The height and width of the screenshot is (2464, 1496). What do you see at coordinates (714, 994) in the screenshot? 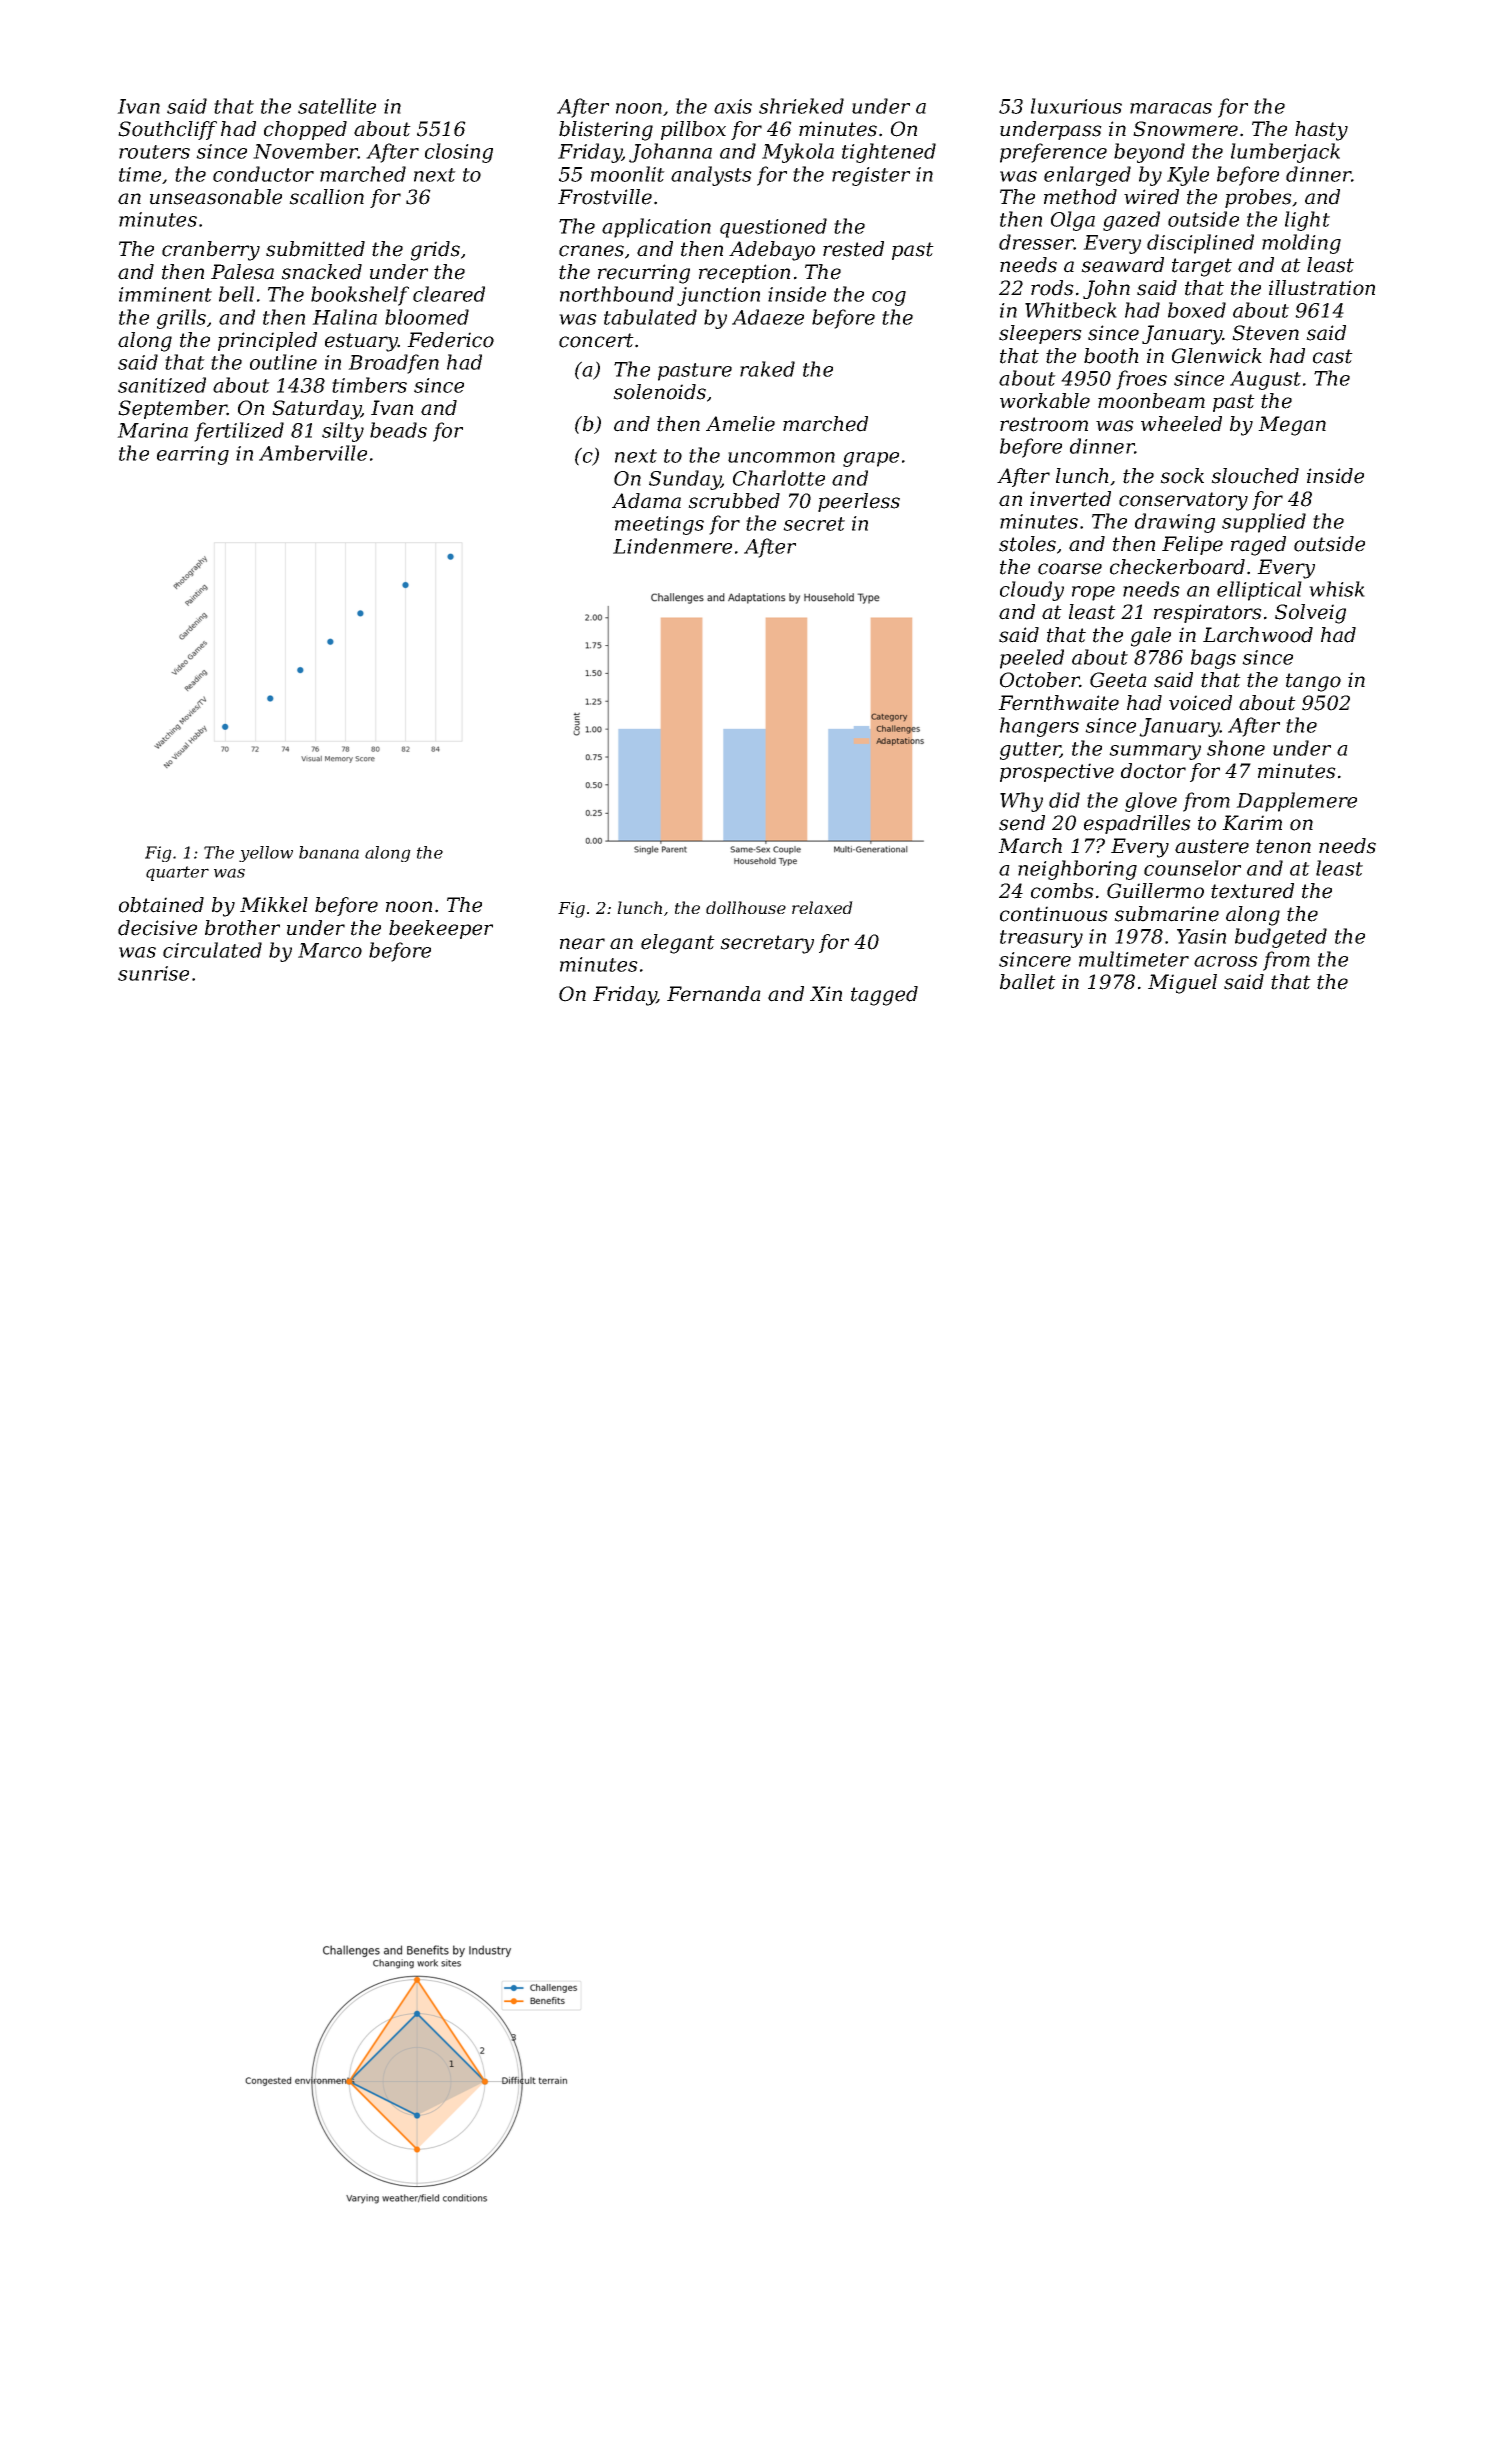
I see `Fernanda` at bounding box center [714, 994].
